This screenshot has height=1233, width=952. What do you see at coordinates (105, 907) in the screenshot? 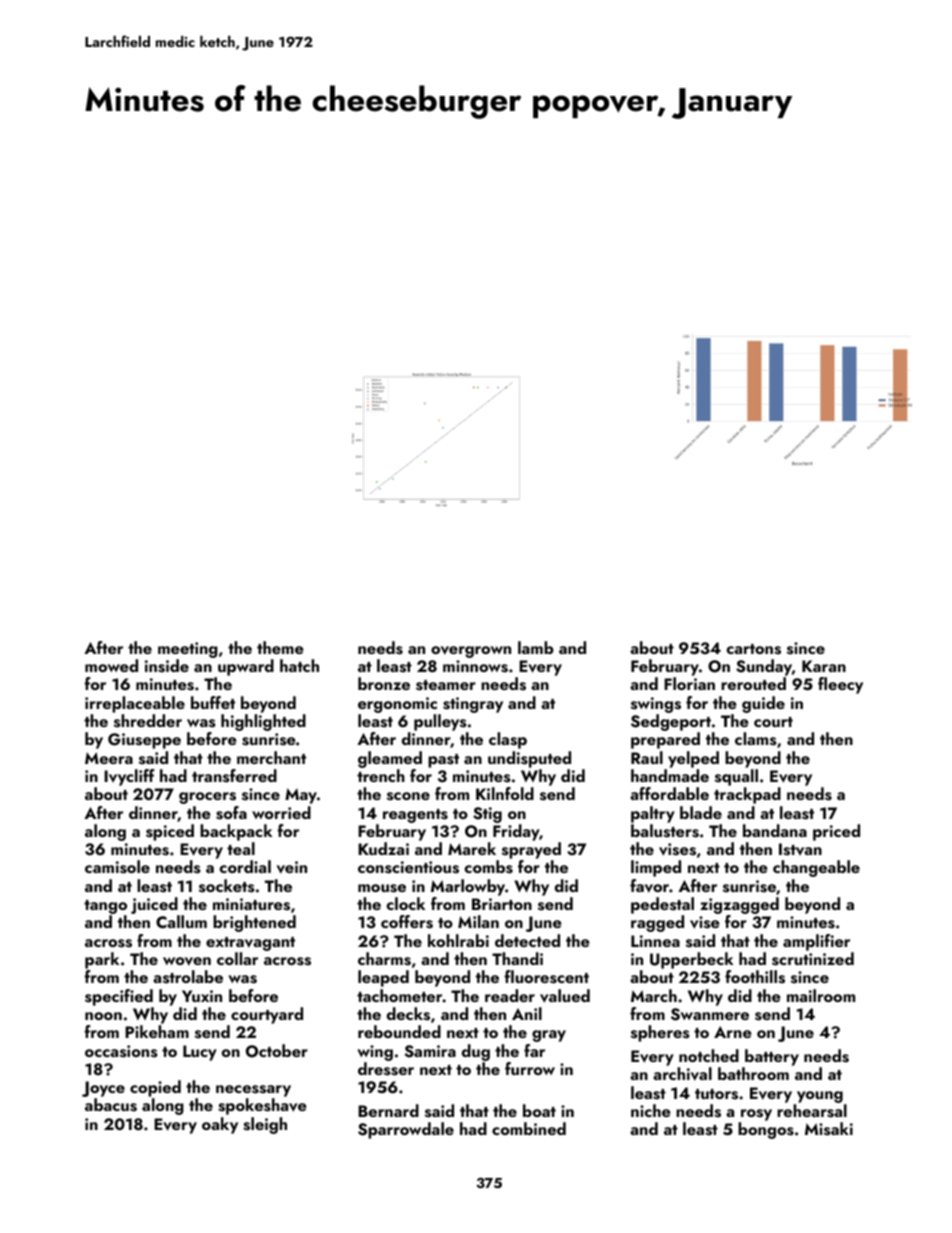
I see `tango` at bounding box center [105, 907].
